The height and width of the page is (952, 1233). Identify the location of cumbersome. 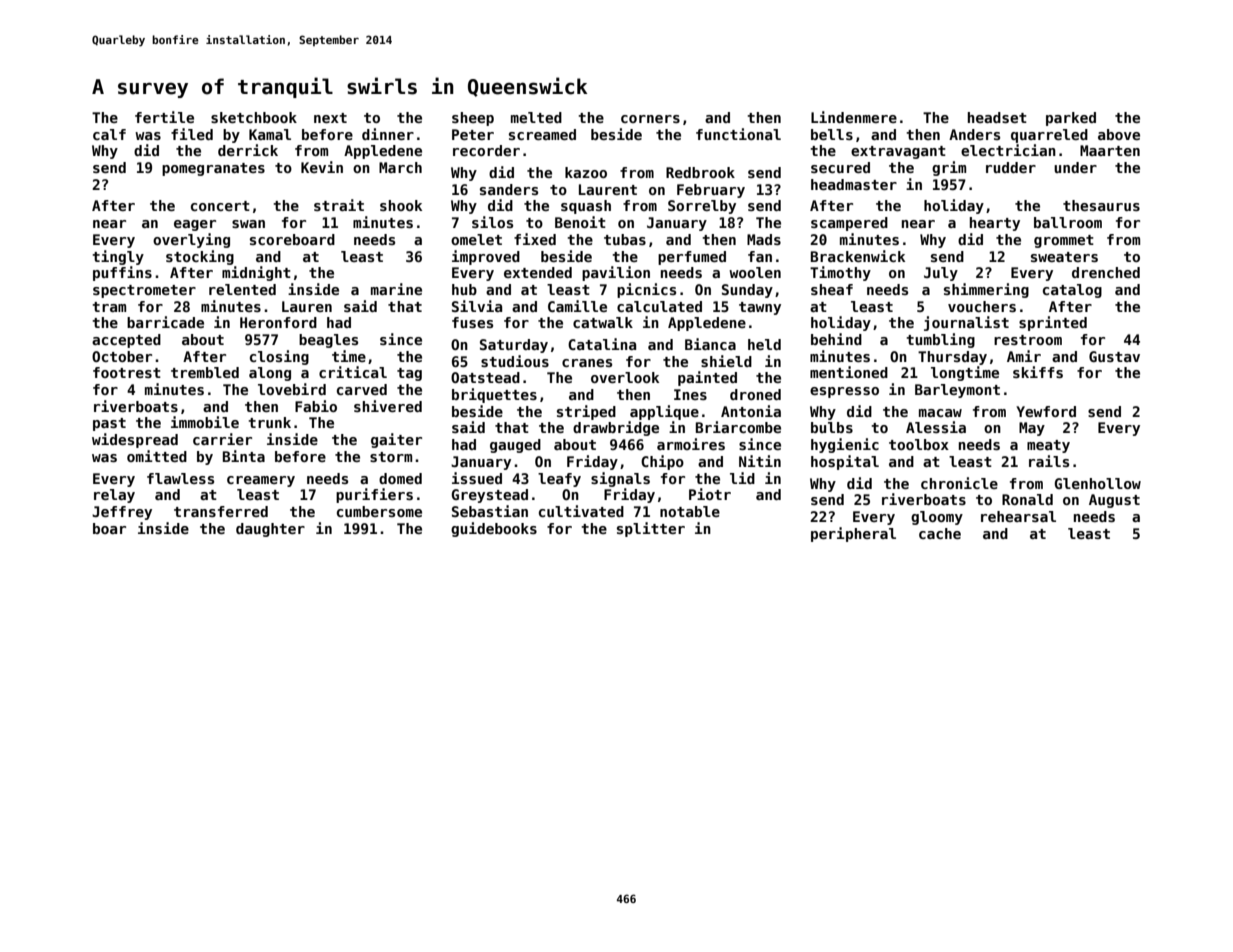
(379, 511).
